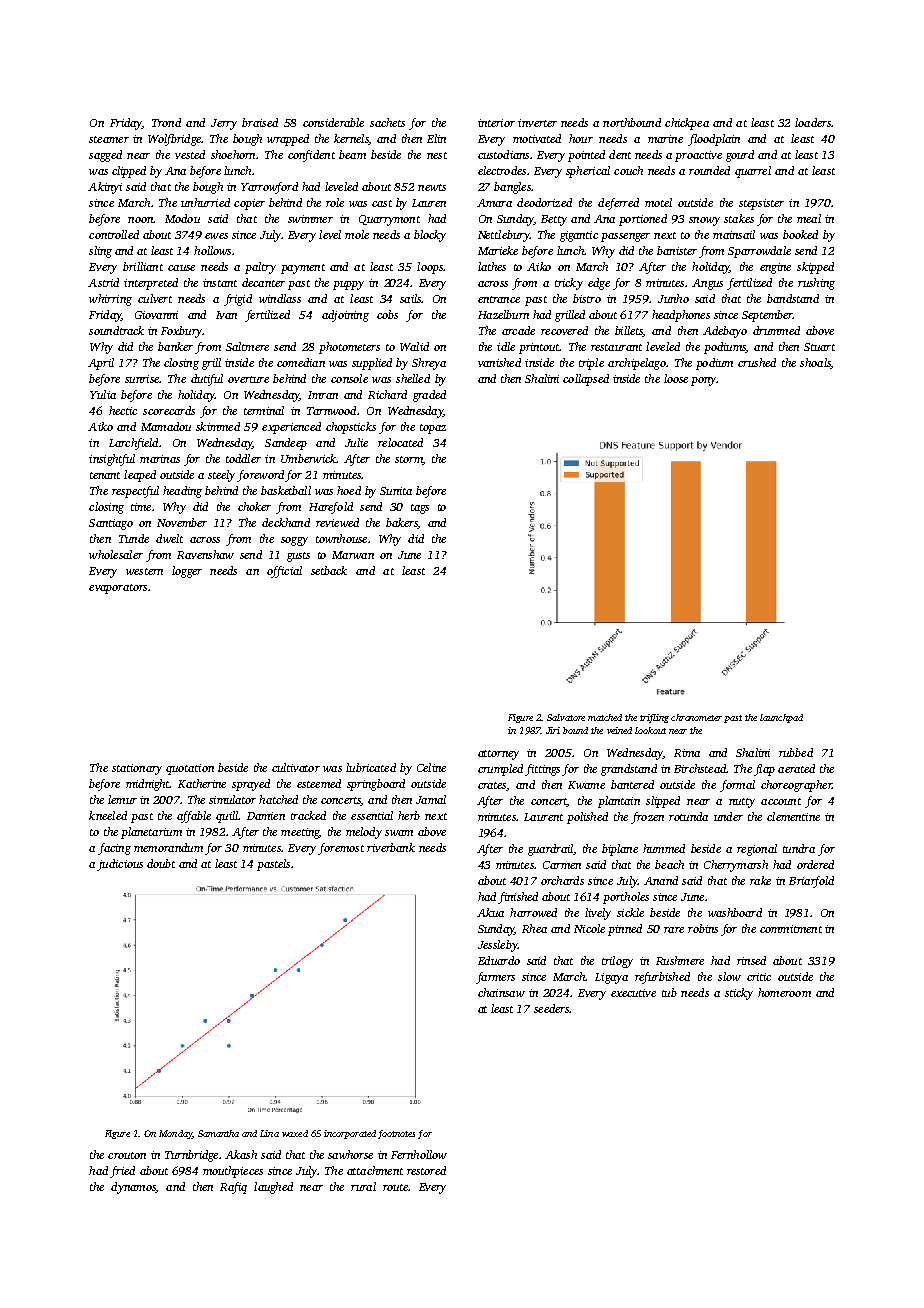  I want to click on homeroom, so click(784, 992).
